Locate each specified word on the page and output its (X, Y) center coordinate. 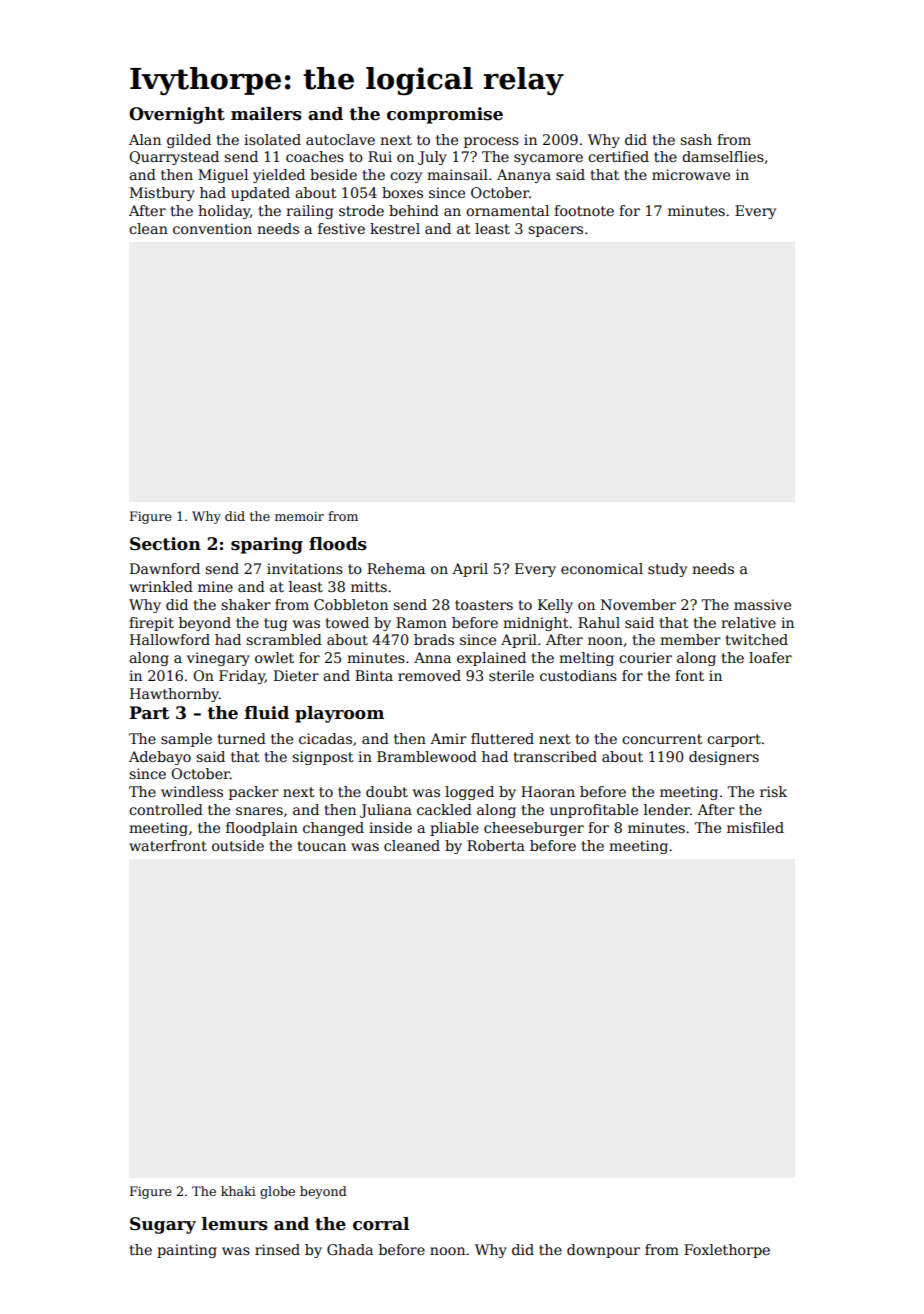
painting (187, 1251)
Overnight (177, 115)
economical (602, 568)
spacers (555, 231)
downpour (603, 1251)
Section (165, 544)
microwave (691, 174)
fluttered (502, 738)
